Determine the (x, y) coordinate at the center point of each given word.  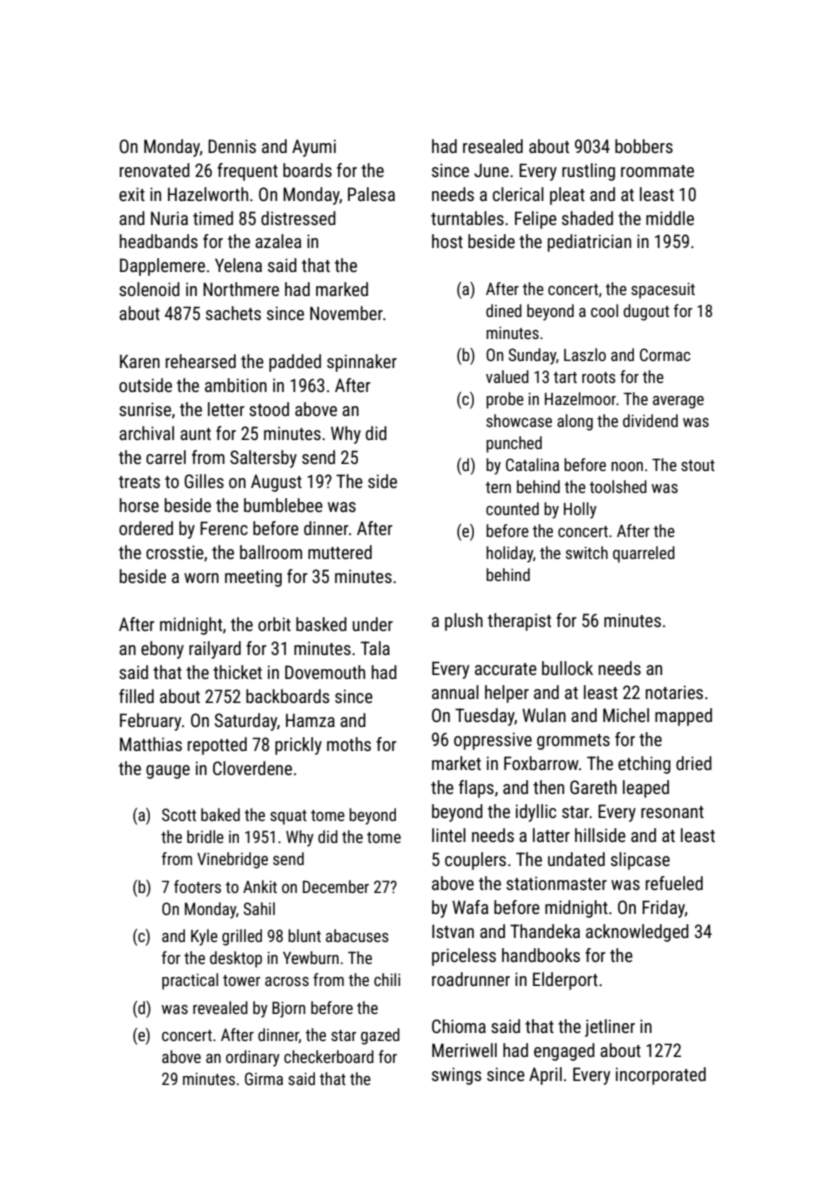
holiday (509, 554)
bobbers (644, 146)
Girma (264, 1078)
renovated (155, 170)
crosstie (175, 552)
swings (456, 1076)
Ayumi (314, 148)
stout (698, 465)
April (545, 1076)
